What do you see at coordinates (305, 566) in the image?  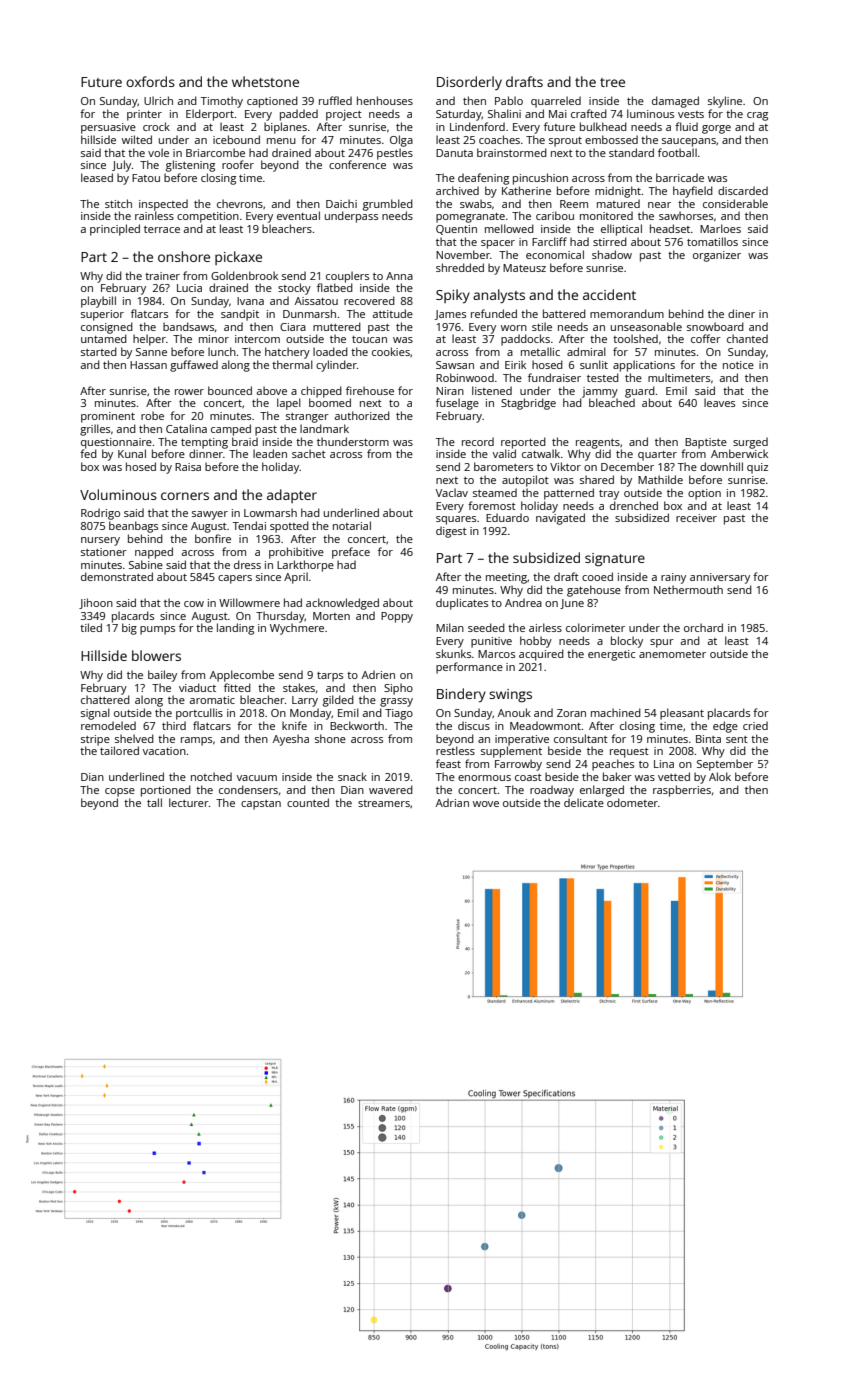 I see `Larkthorpe` at bounding box center [305, 566].
